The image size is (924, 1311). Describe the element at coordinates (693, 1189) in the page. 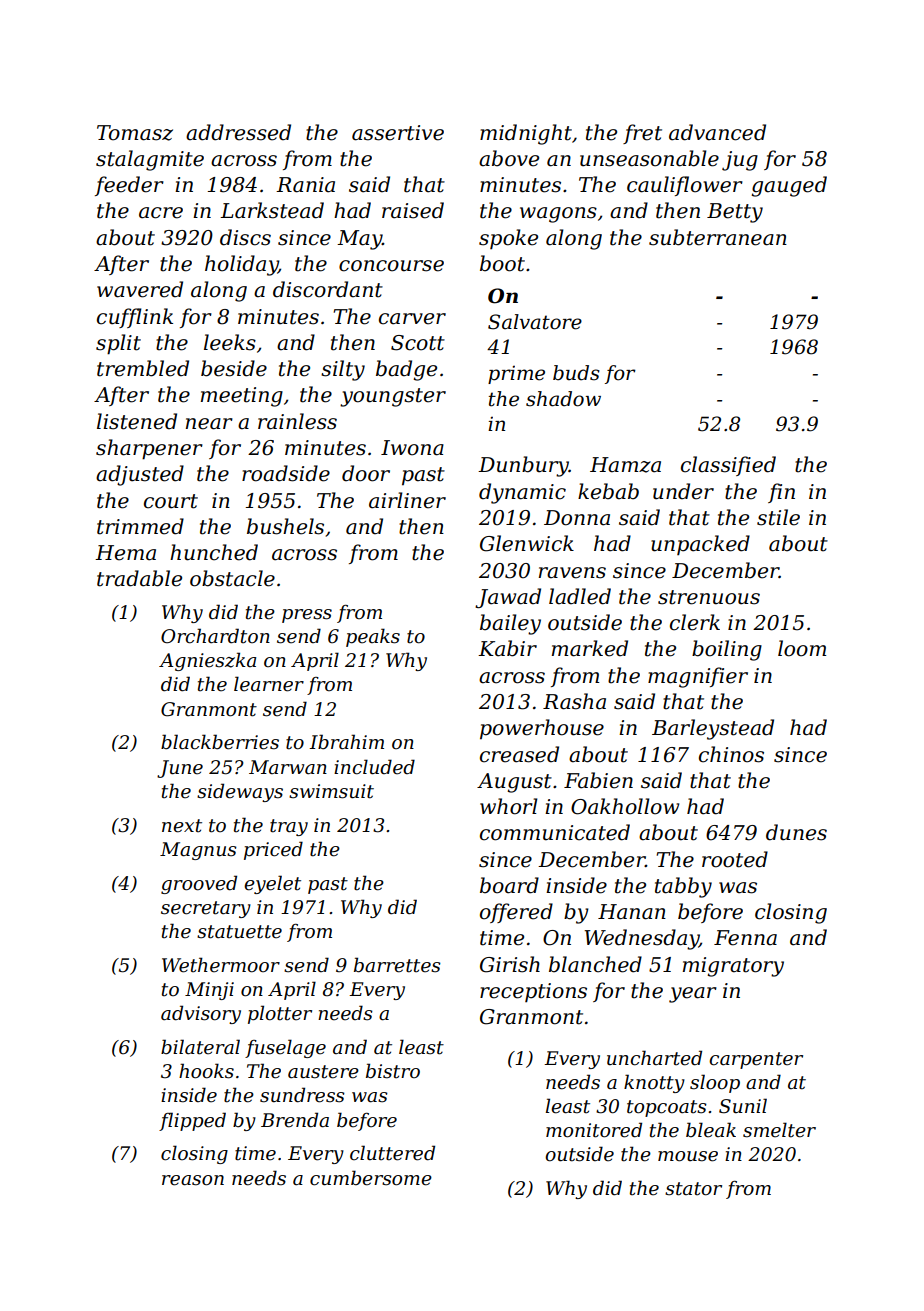

I see `stator` at that location.
